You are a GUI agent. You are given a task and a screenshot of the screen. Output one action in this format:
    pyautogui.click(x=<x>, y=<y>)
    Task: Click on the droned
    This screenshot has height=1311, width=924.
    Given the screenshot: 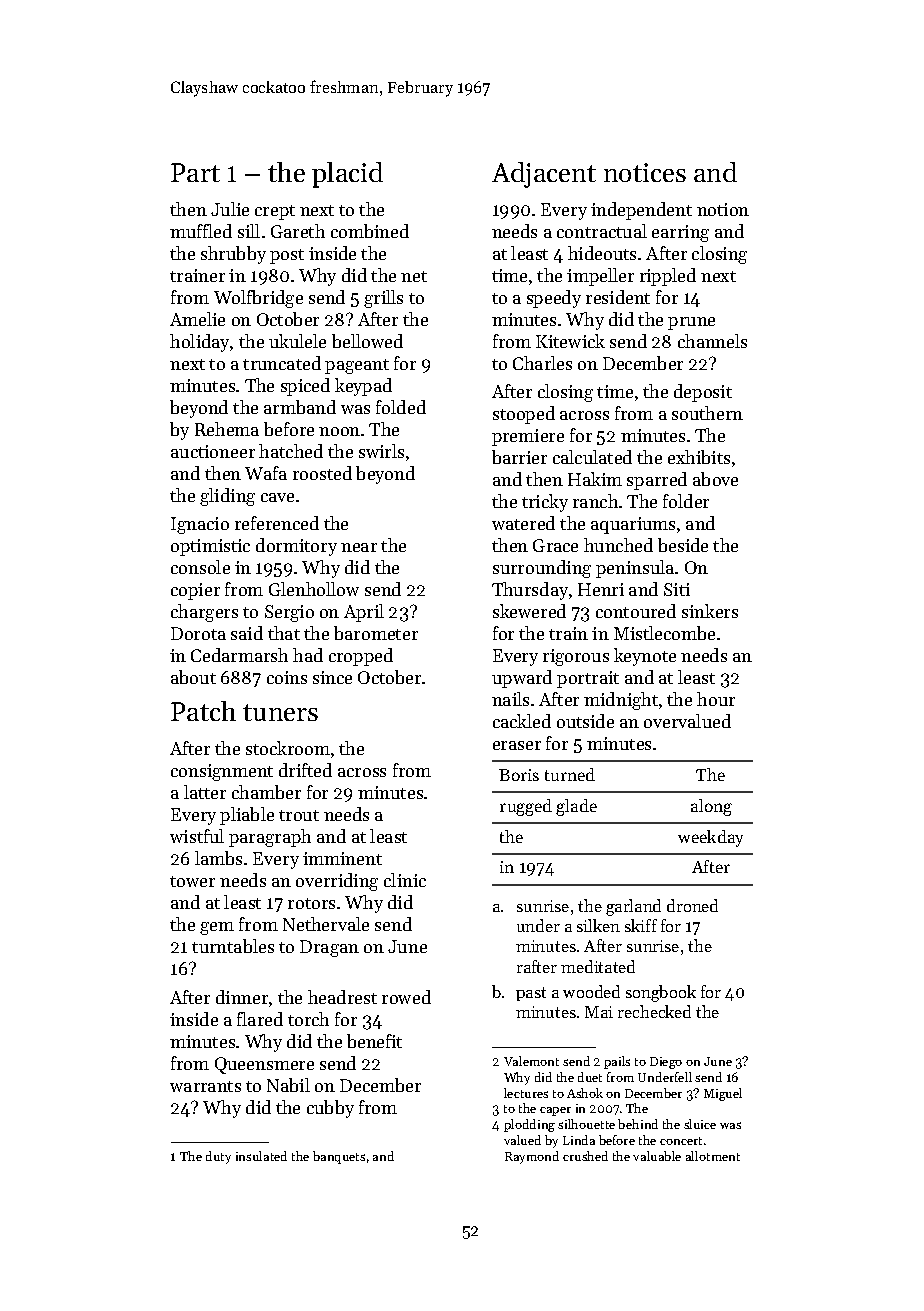 What is the action you would take?
    pyautogui.click(x=692, y=905)
